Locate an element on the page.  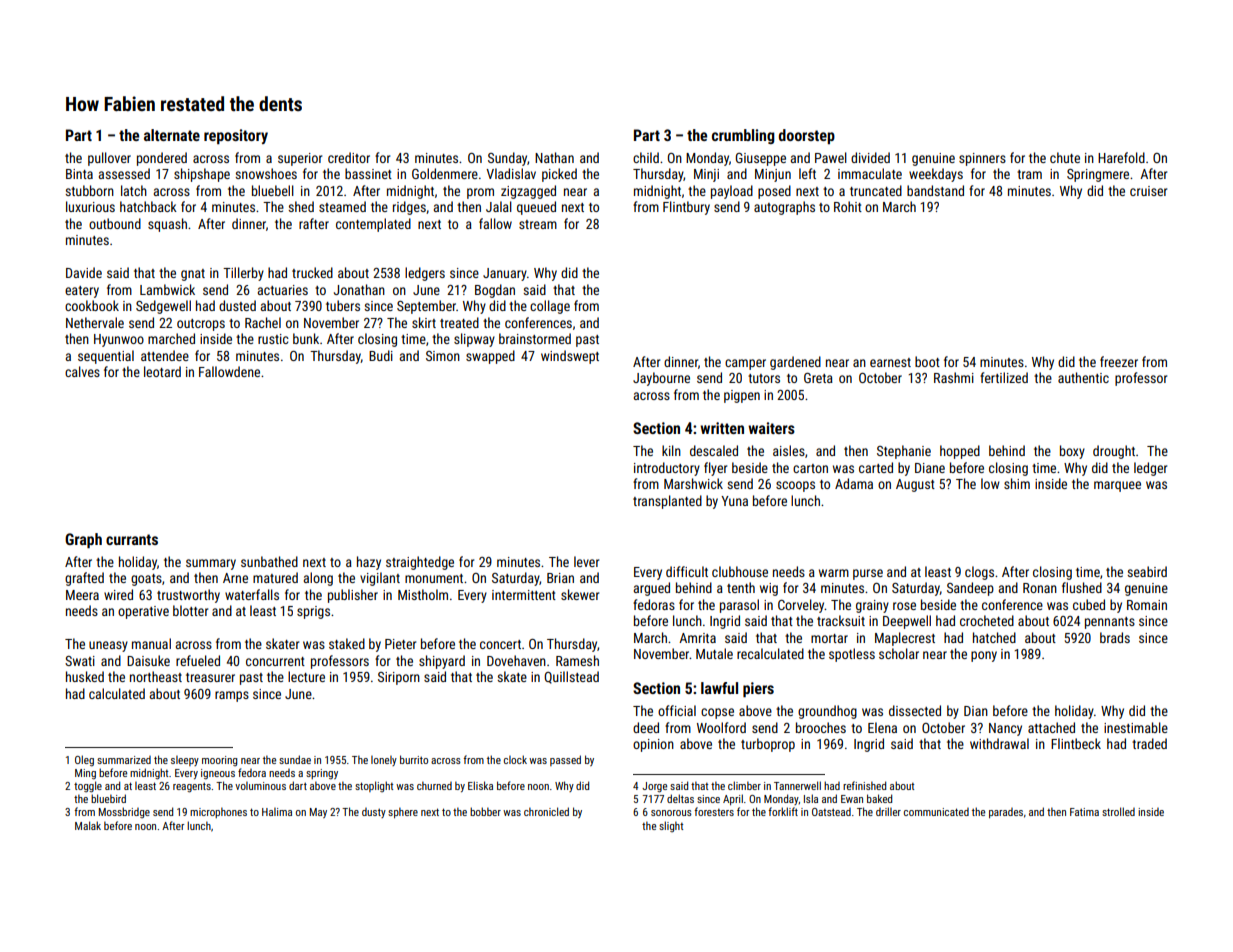
dusty is located at coordinates (374, 813).
